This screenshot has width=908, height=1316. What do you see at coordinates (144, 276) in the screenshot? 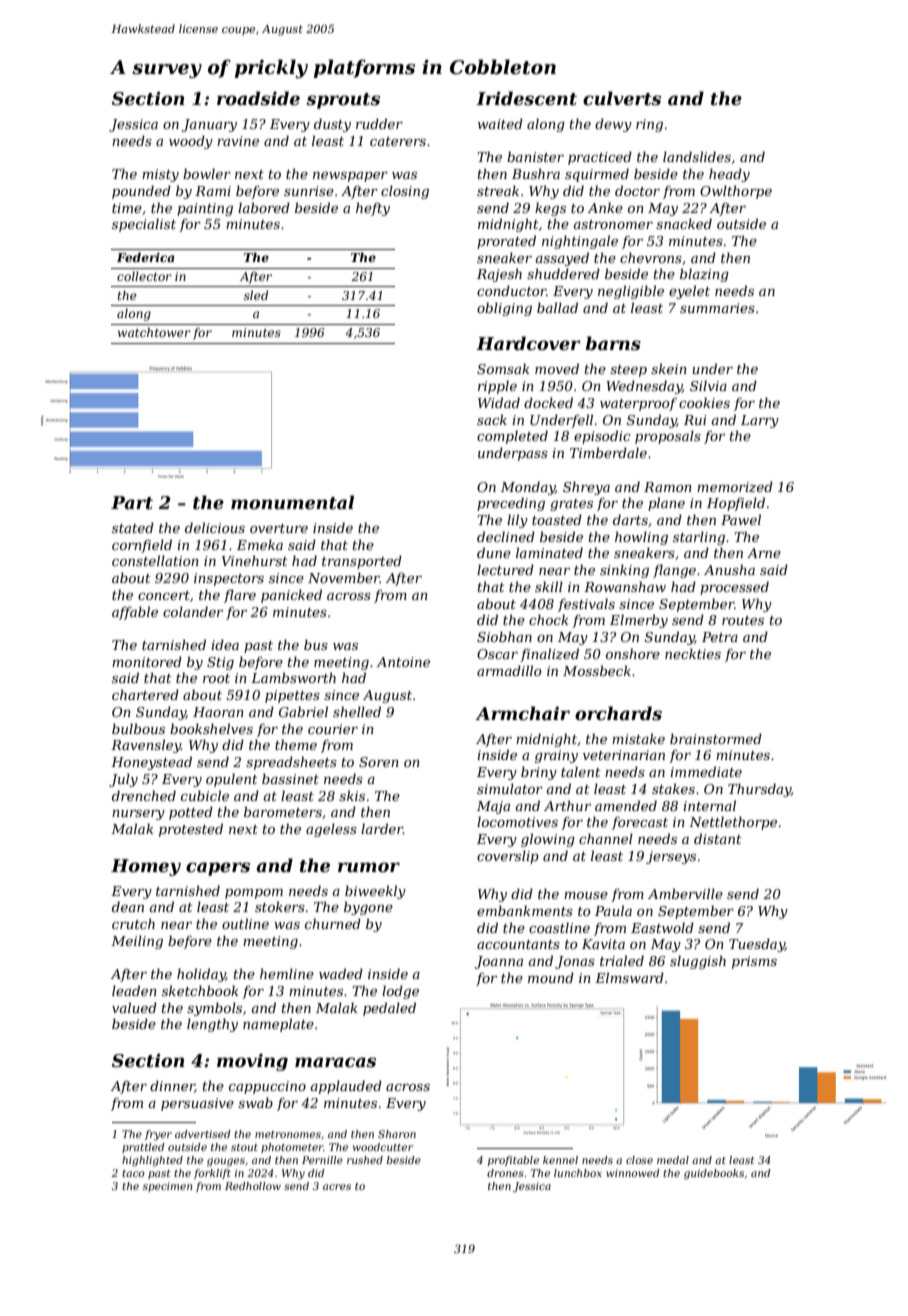
I see `collector` at bounding box center [144, 276].
